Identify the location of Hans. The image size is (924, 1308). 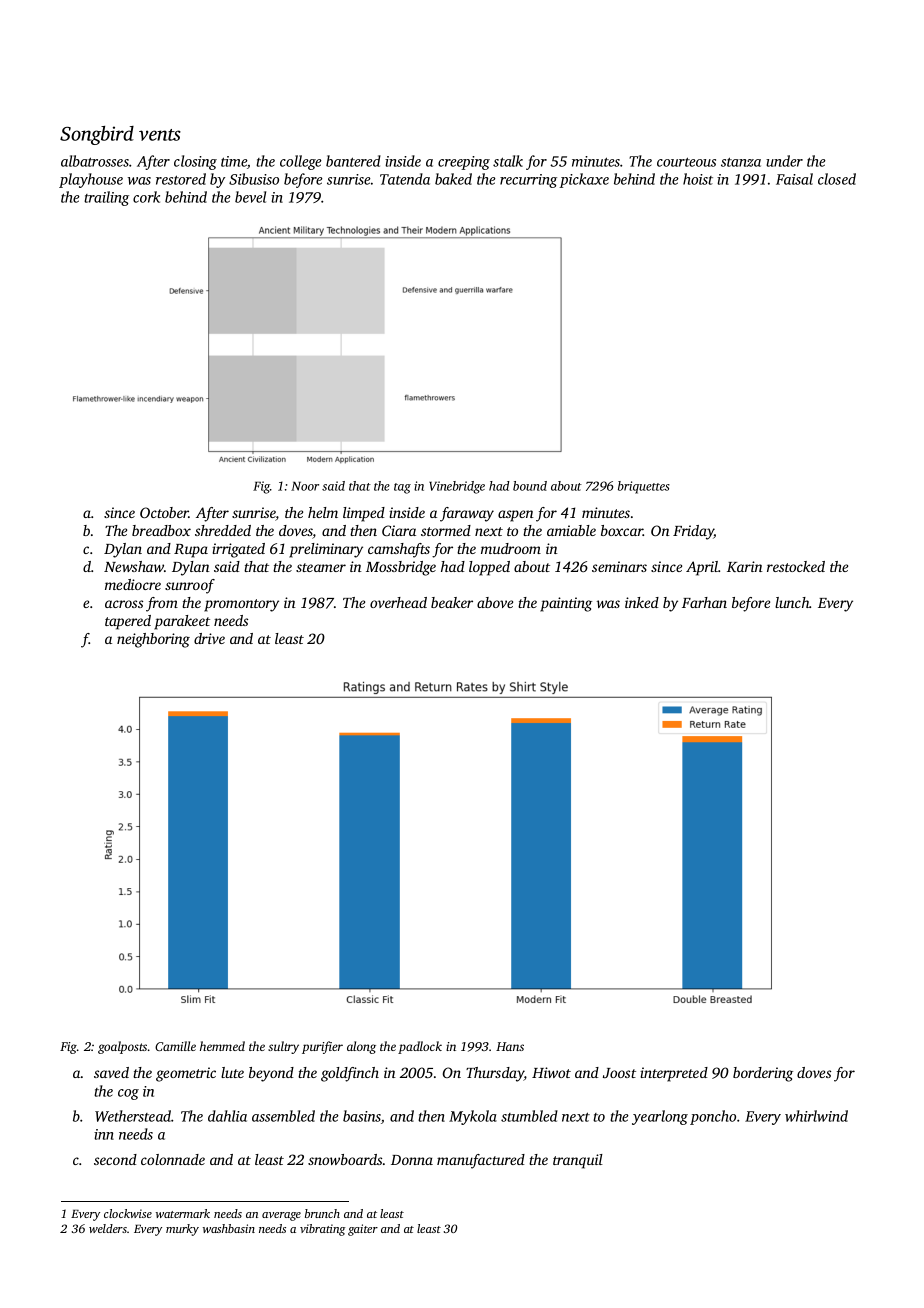
(510, 1046).
